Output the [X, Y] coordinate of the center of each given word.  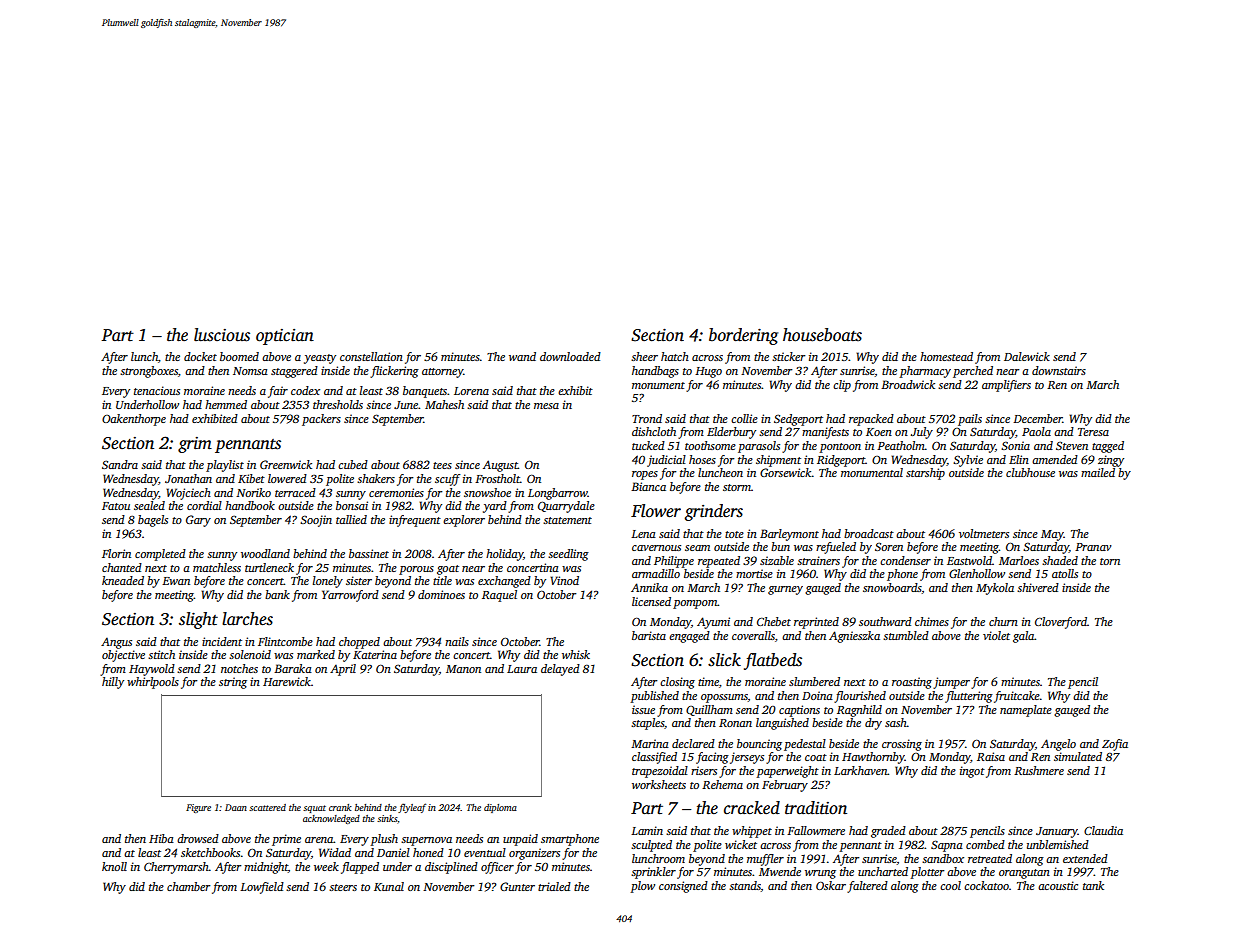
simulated [1078, 756]
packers [321, 420]
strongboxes [149, 372]
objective [123, 656]
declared [693, 743]
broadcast [869, 533]
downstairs [1059, 370]
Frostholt [497, 478]
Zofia [1115, 745]
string [233, 683]
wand [522, 356]
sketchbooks [210, 852]
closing [677, 683]
